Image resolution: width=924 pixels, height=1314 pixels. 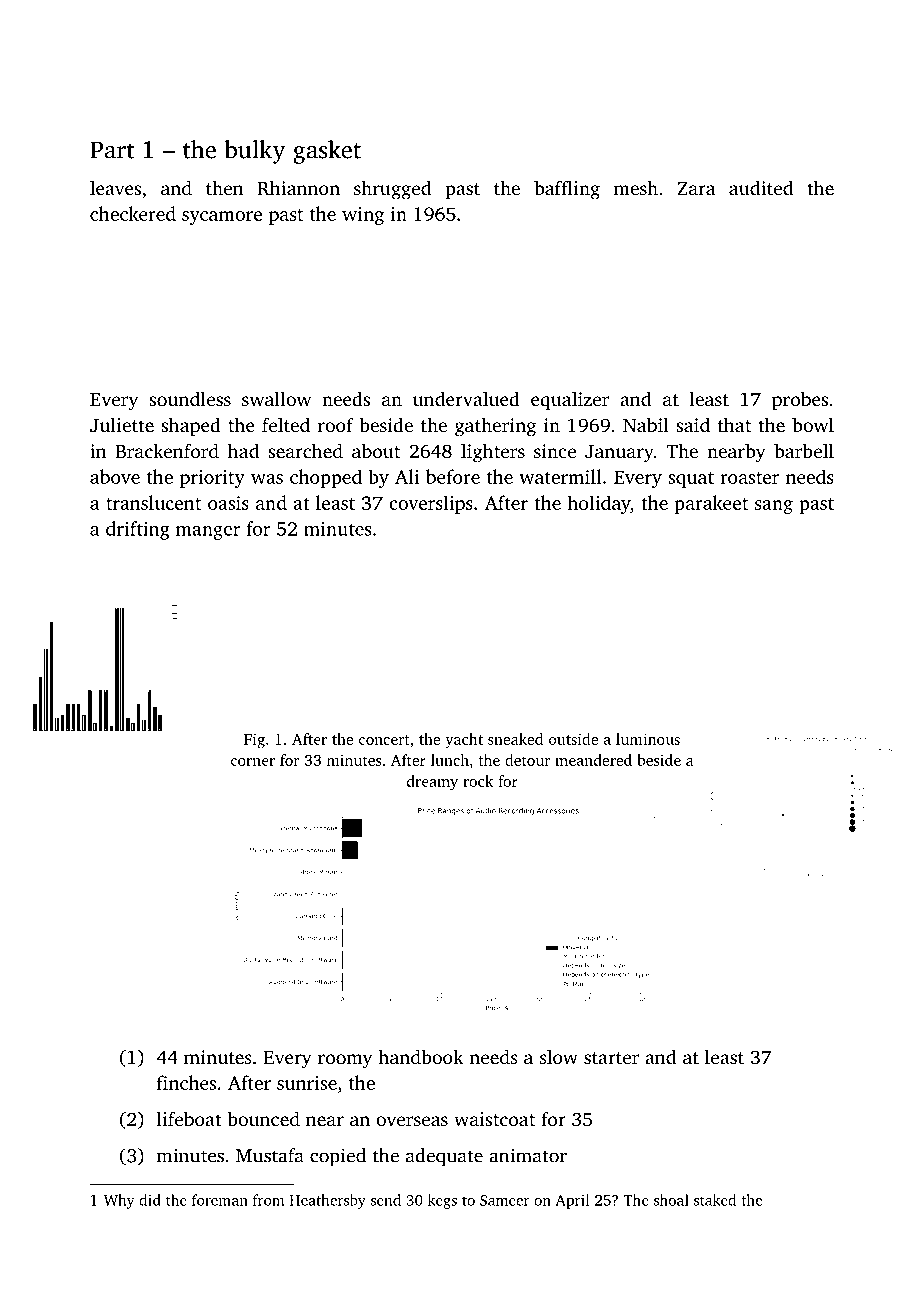 I want to click on gathering, so click(x=495, y=427).
